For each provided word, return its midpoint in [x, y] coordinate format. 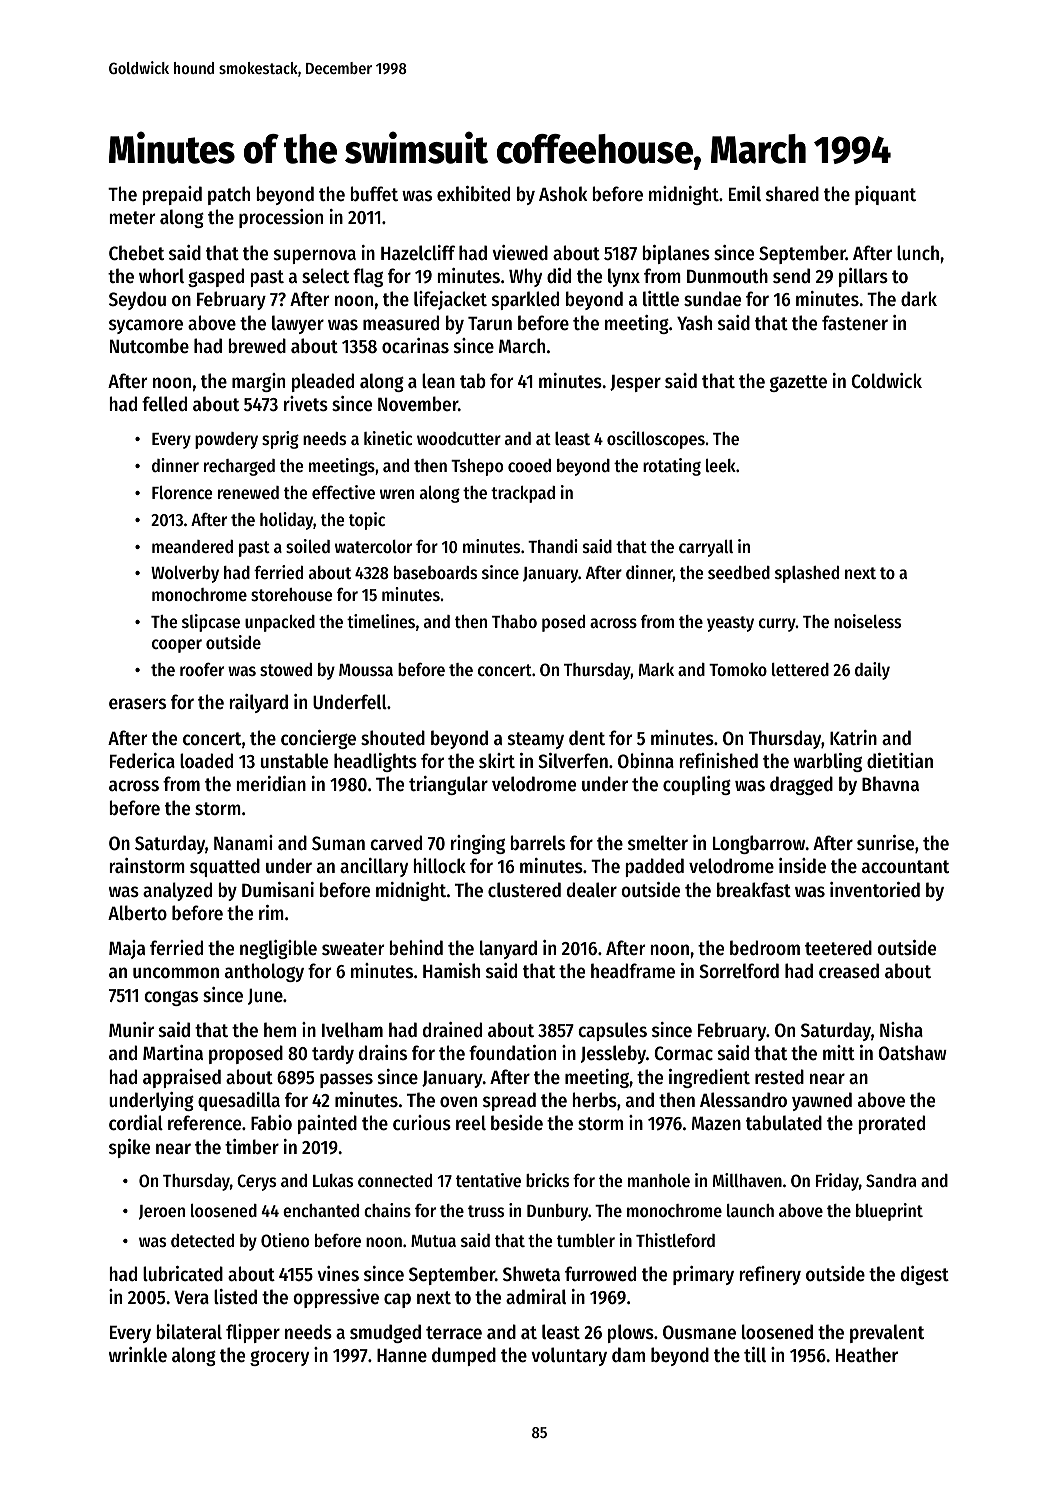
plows [631, 1333]
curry [777, 625]
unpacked [280, 623]
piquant [885, 195]
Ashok [563, 193]
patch [229, 195]
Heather [867, 1355]
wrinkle [138, 1354]
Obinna [646, 761]
